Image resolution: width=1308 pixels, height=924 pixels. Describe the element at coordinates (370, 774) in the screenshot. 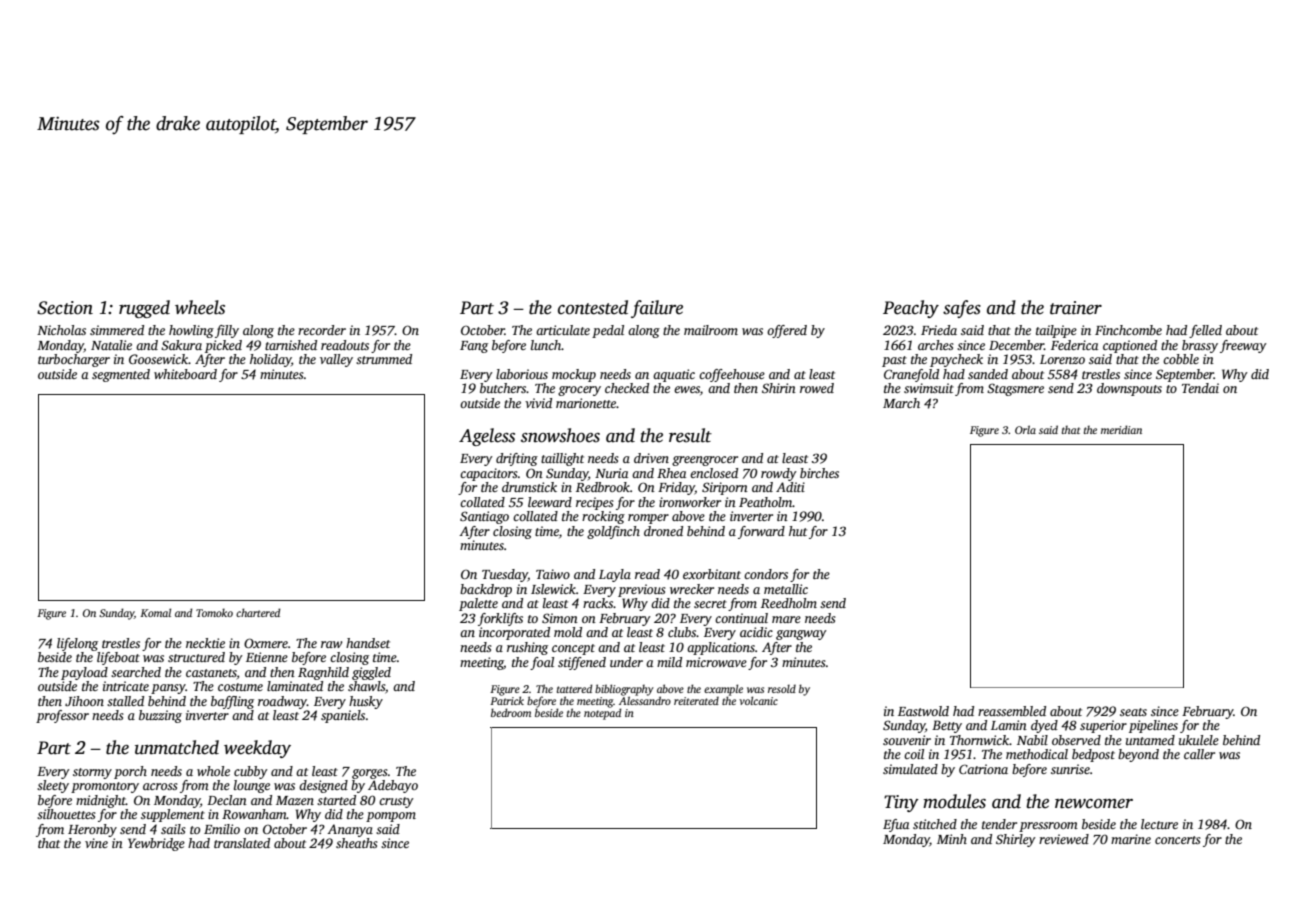

I see `gorges` at that location.
